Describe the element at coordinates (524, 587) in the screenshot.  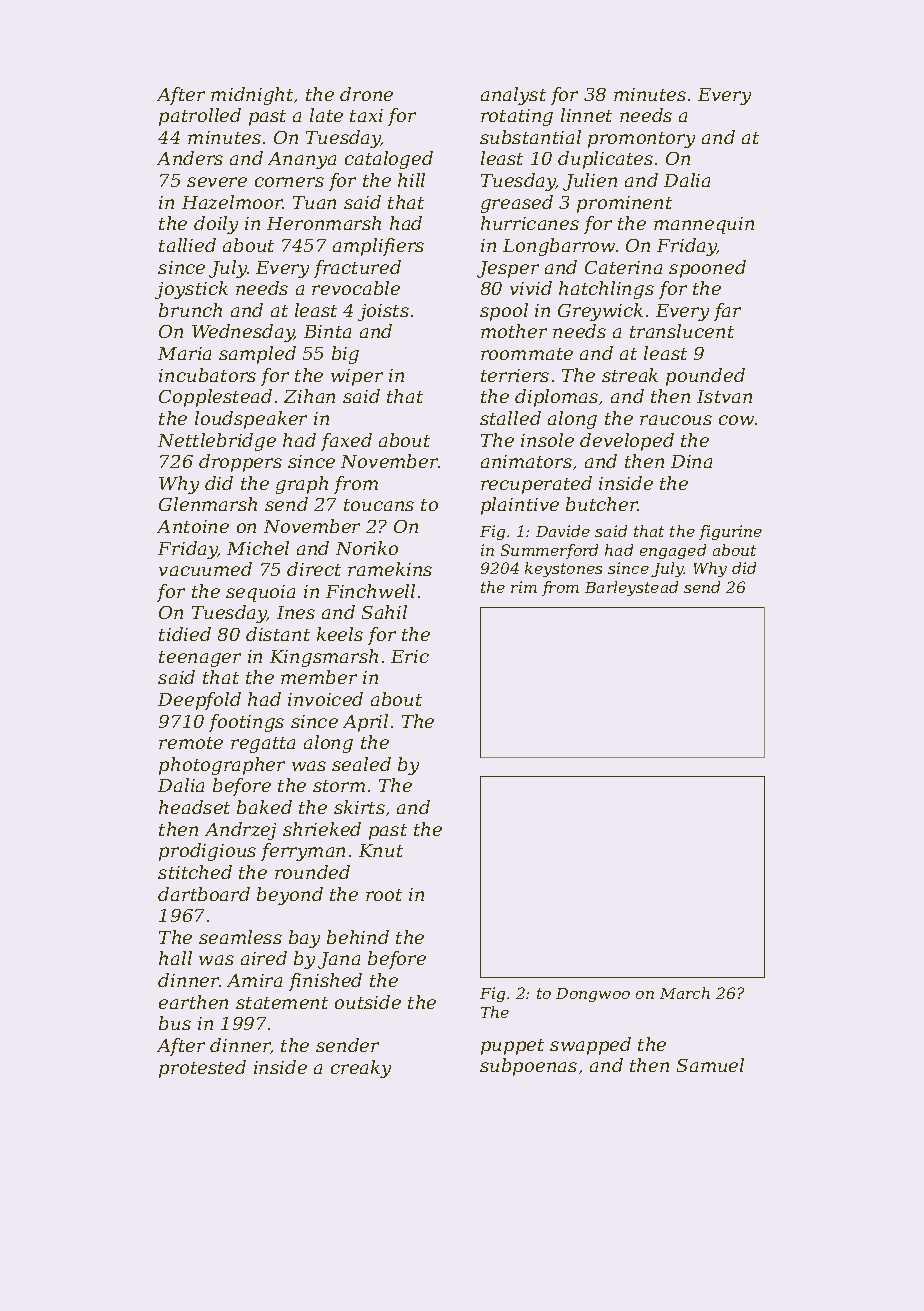
I see `rim` at that location.
